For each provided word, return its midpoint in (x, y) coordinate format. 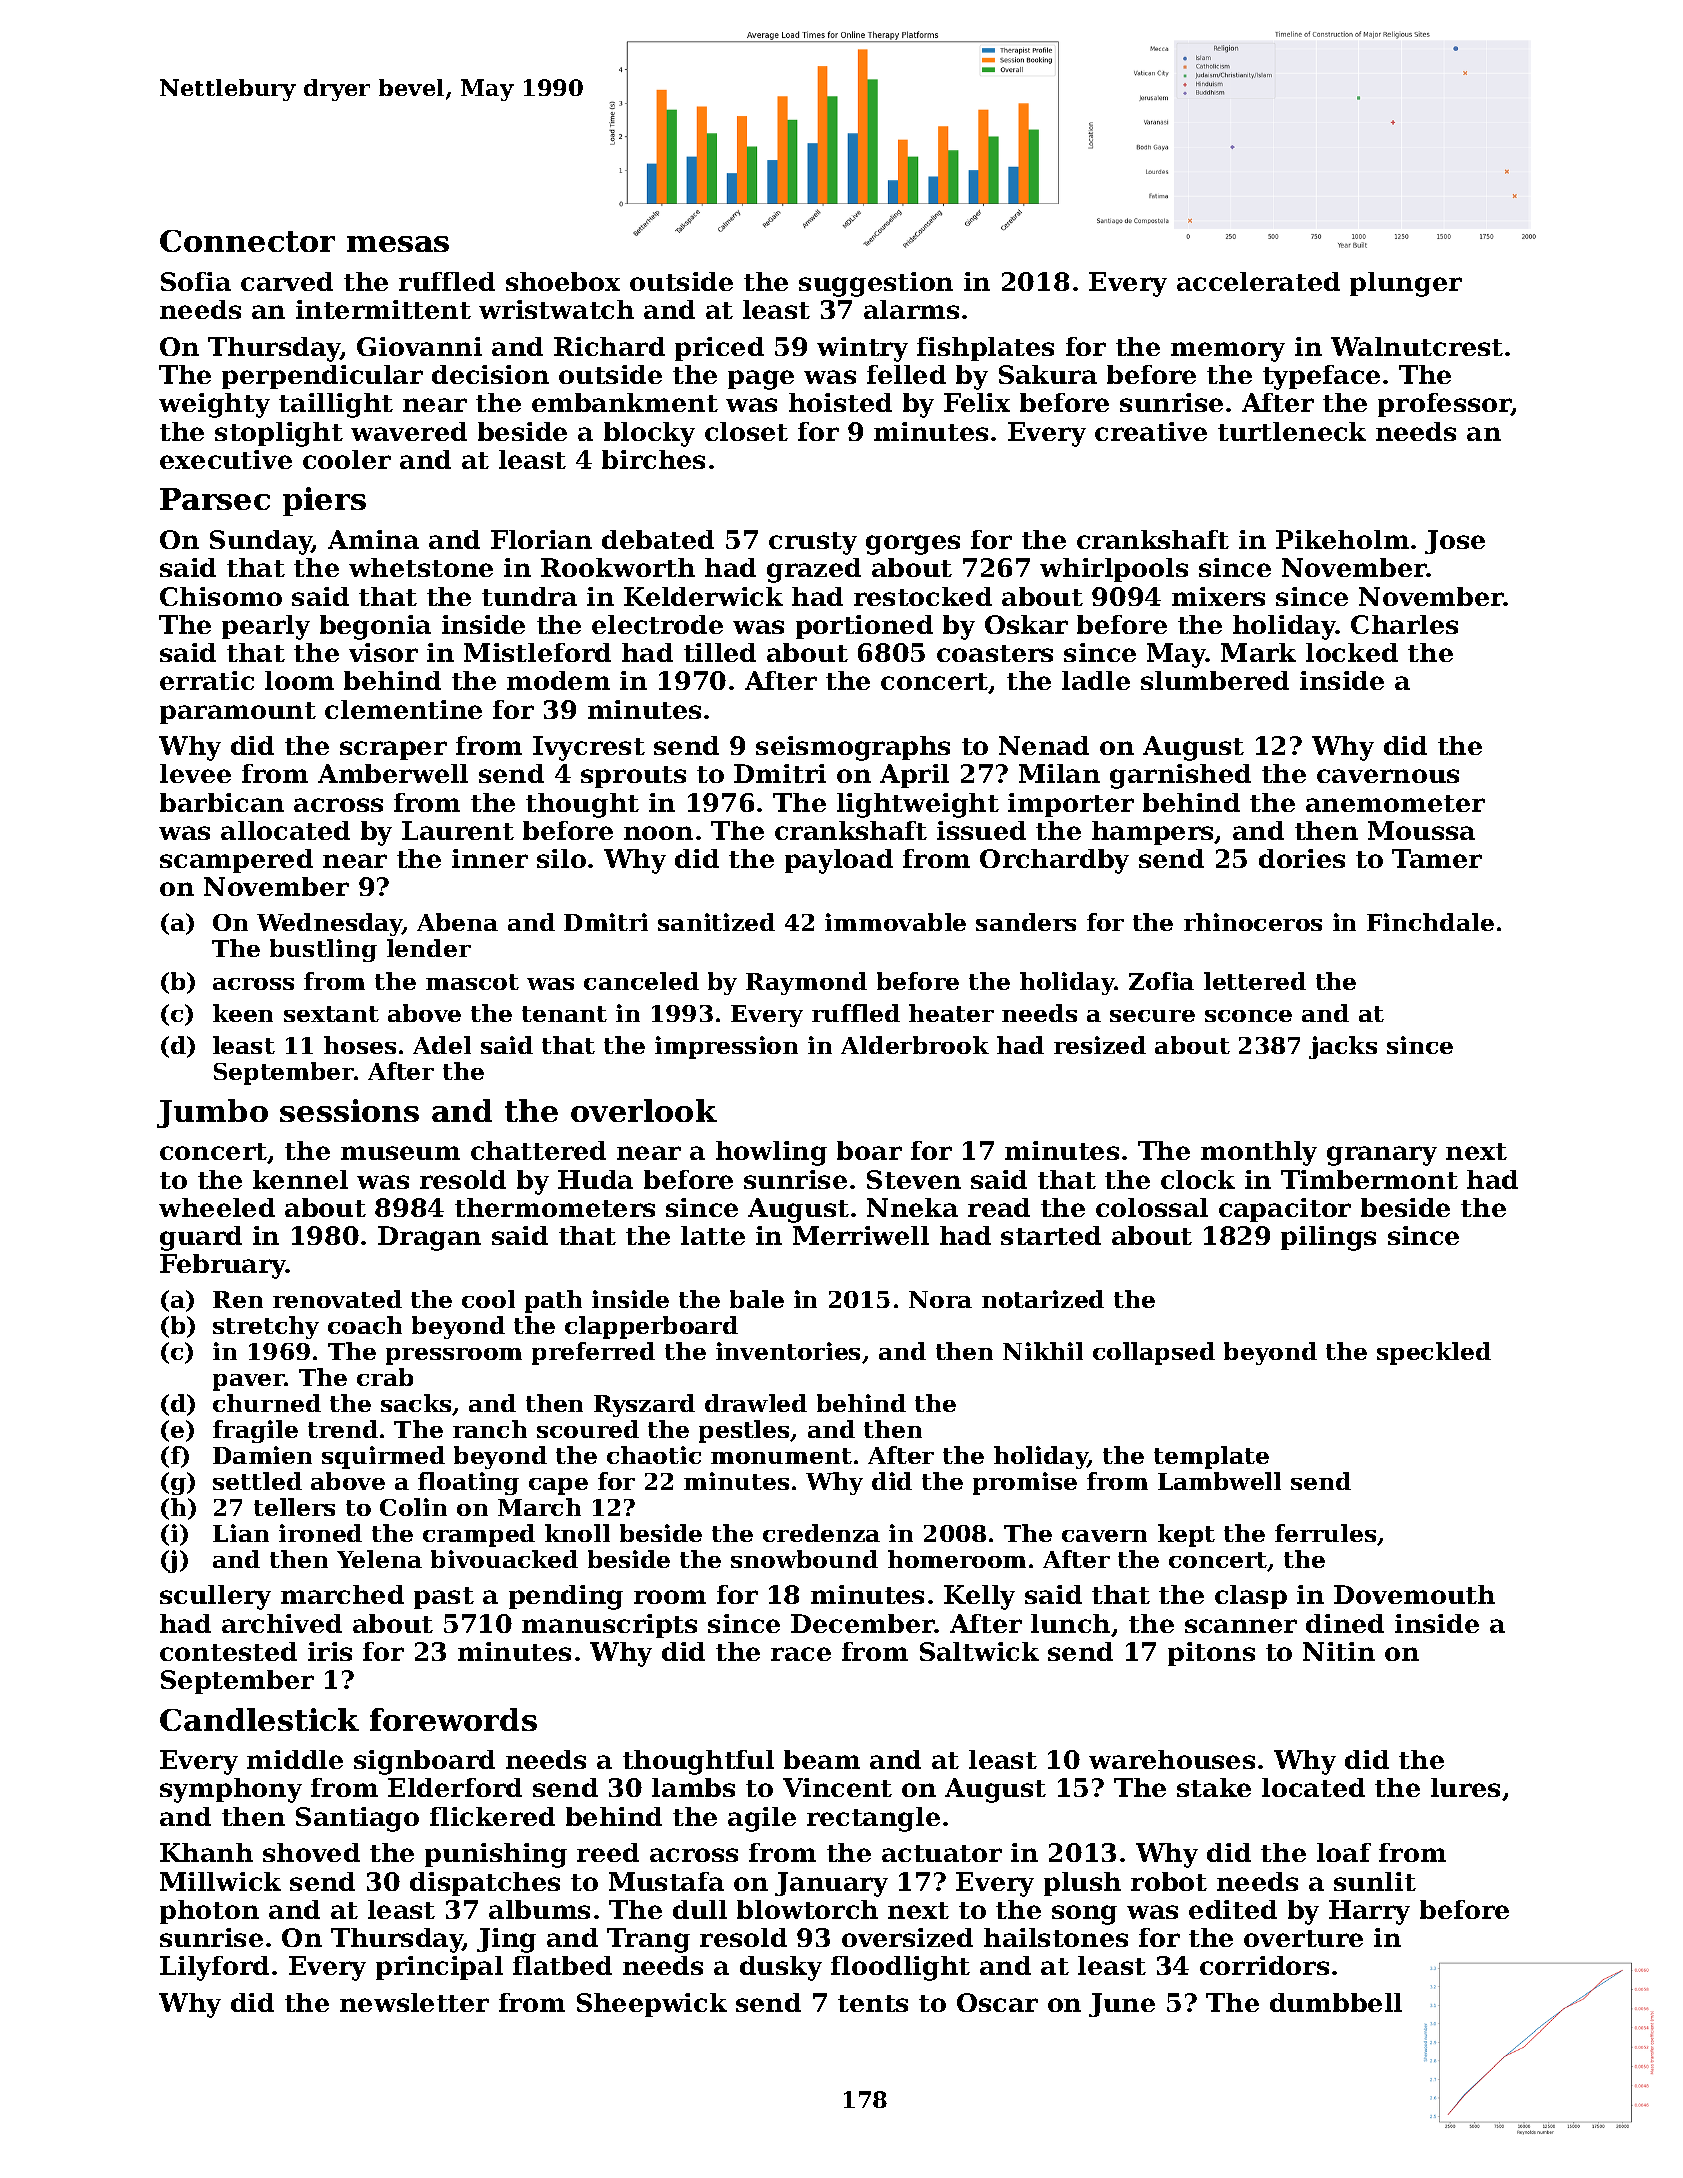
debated (658, 539)
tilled (720, 652)
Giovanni (419, 346)
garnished (1180, 776)
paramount (238, 713)
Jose (1455, 542)
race (801, 1654)
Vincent (837, 1787)
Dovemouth (1414, 1594)
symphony (231, 1790)
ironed (320, 1533)
